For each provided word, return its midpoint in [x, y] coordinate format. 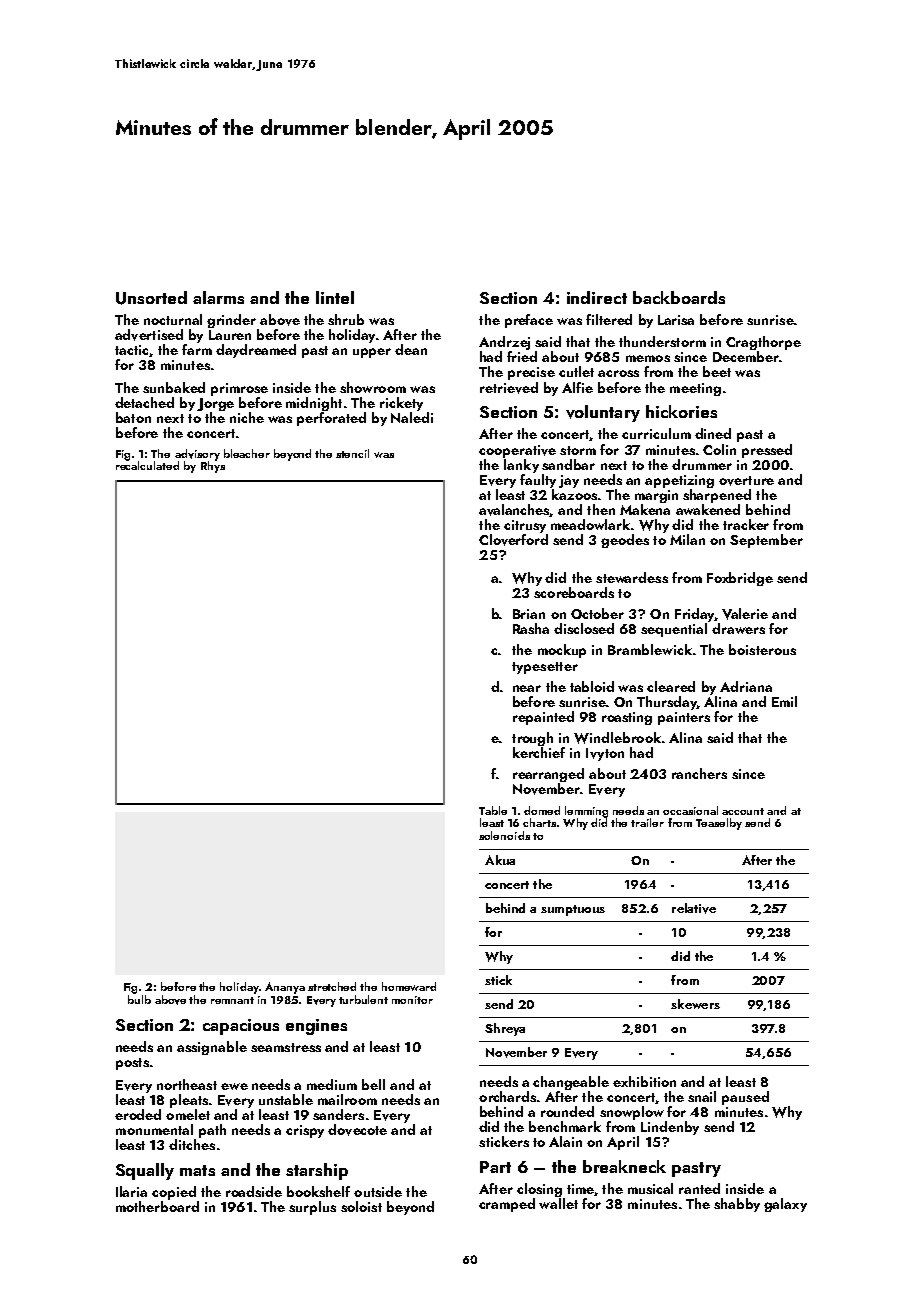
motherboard [157, 1206]
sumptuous [573, 910]
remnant [232, 1000]
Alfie [577, 387]
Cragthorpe [763, 343]
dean [411, 349]
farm [197, 349]
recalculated [147, 465]
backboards [679, 297]
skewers [695, 1004]
